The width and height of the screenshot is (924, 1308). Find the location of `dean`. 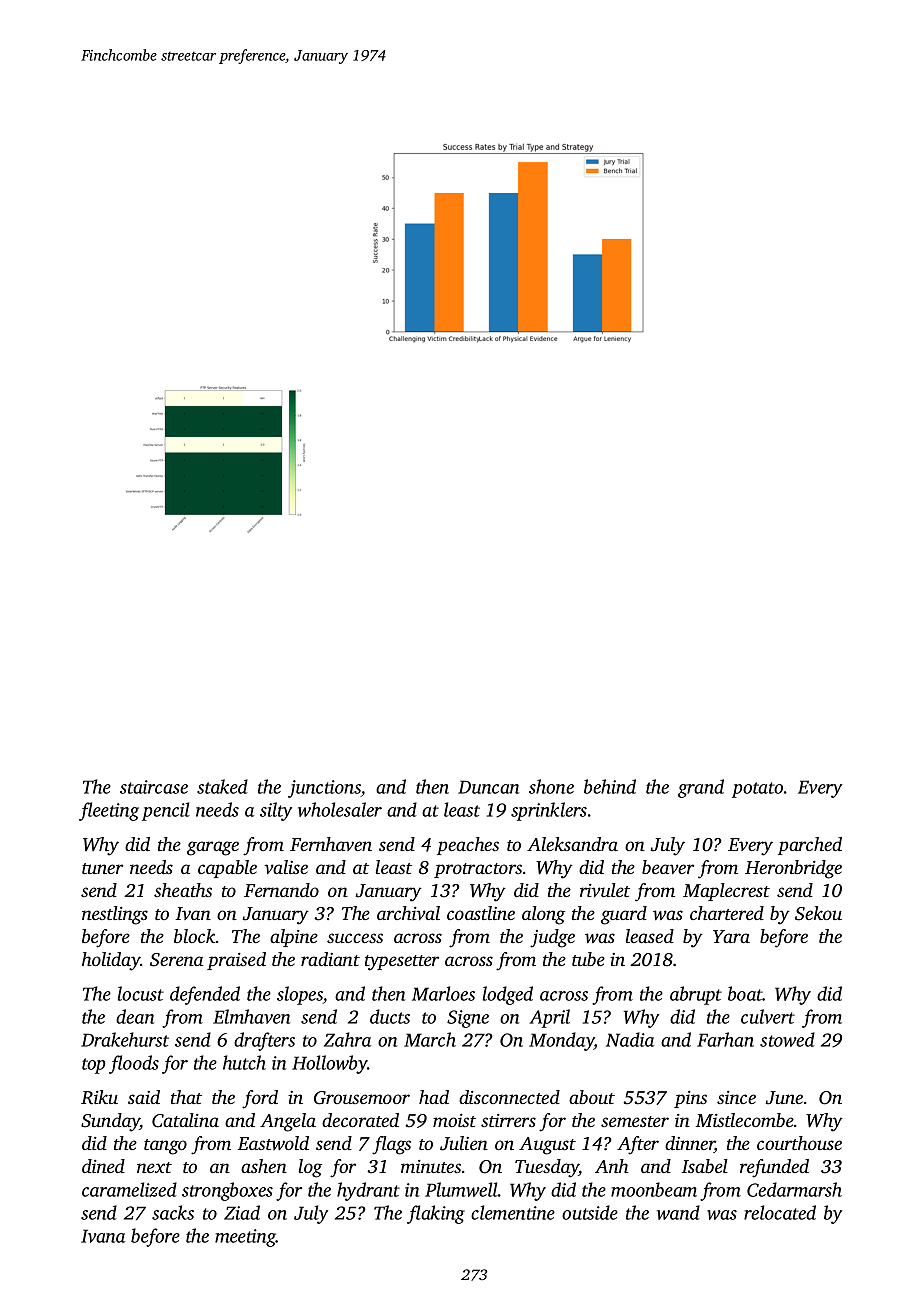

dean is located at coordinates (135, 1016).
